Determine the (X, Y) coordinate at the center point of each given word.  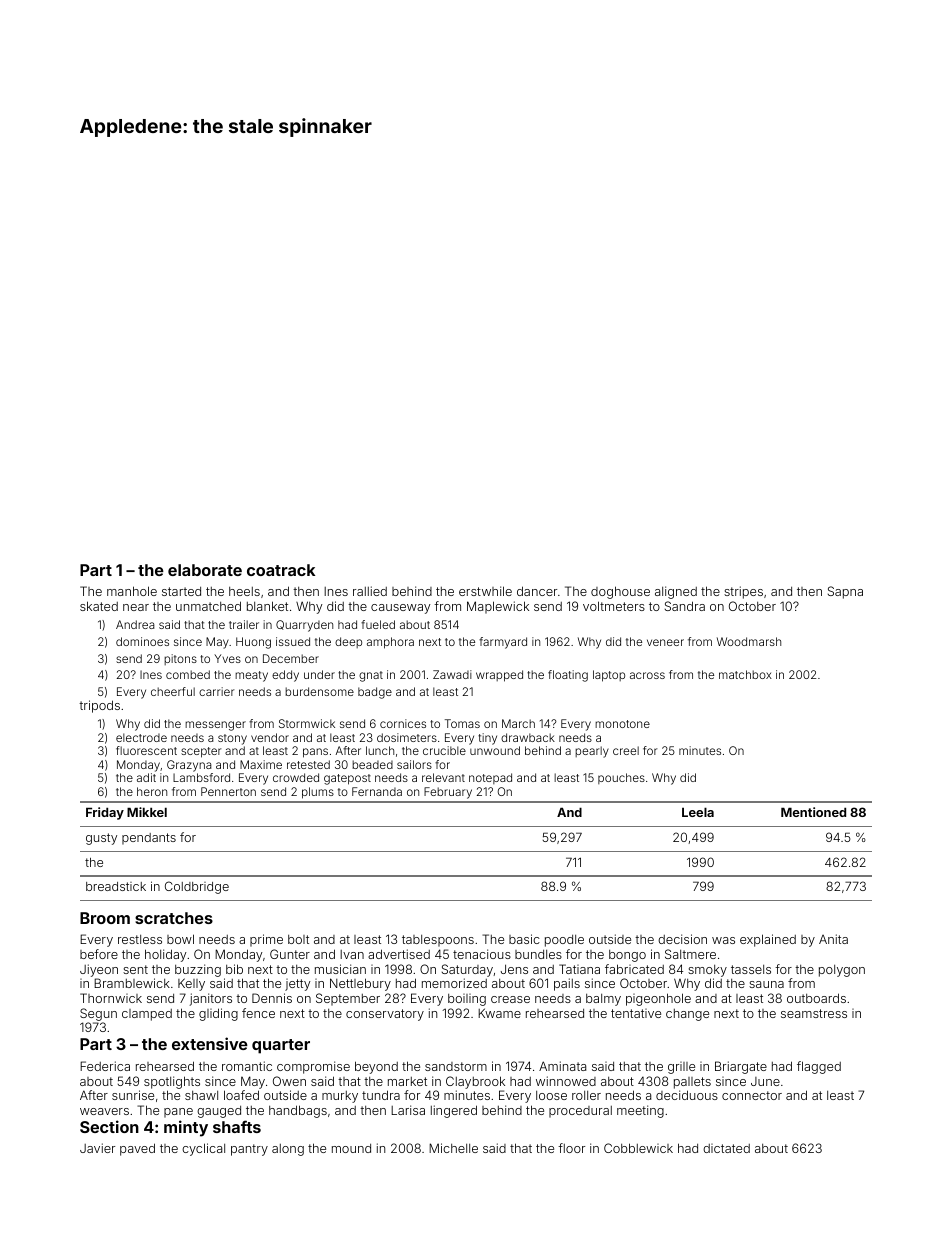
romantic (247, 1066)
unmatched (208, 606)
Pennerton (228, 791)
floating (568, 676)
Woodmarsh (749, 641)
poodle (564, 941)
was (723, 940)
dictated (726, 1148)
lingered (454, 1111)
